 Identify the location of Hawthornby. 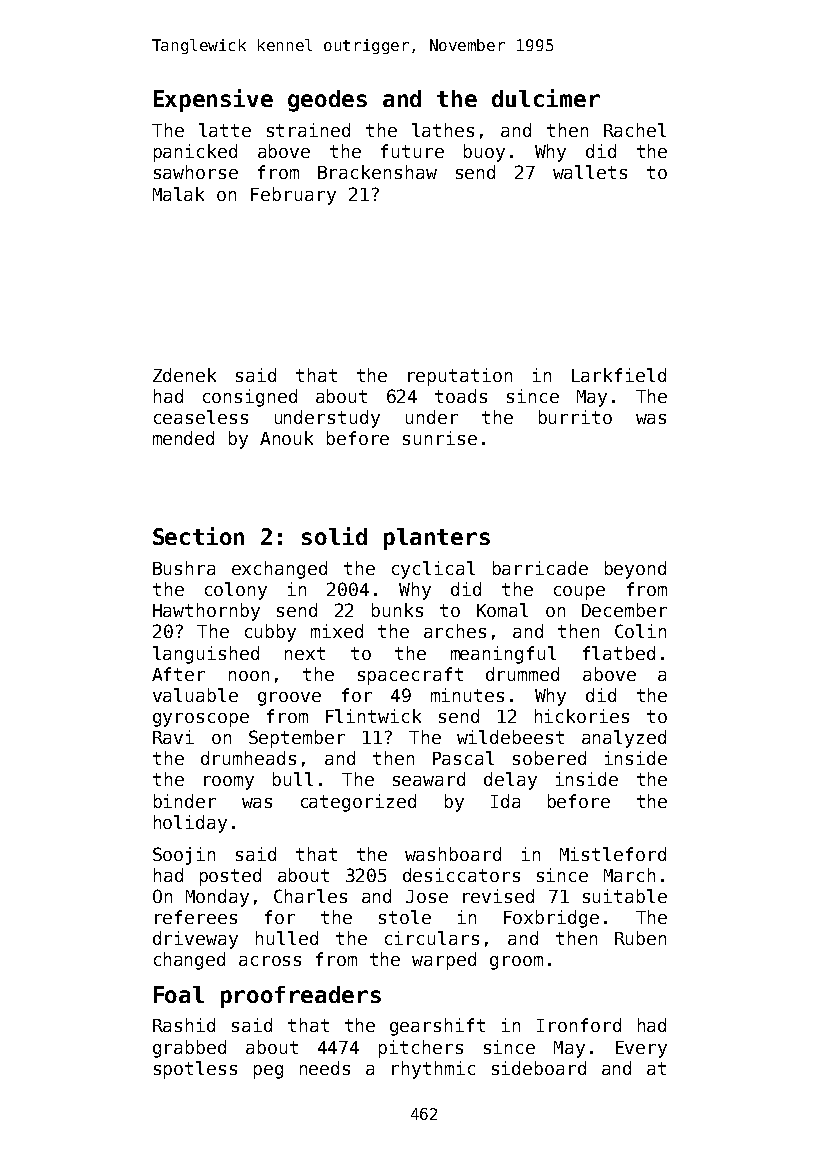
(206, 612).
